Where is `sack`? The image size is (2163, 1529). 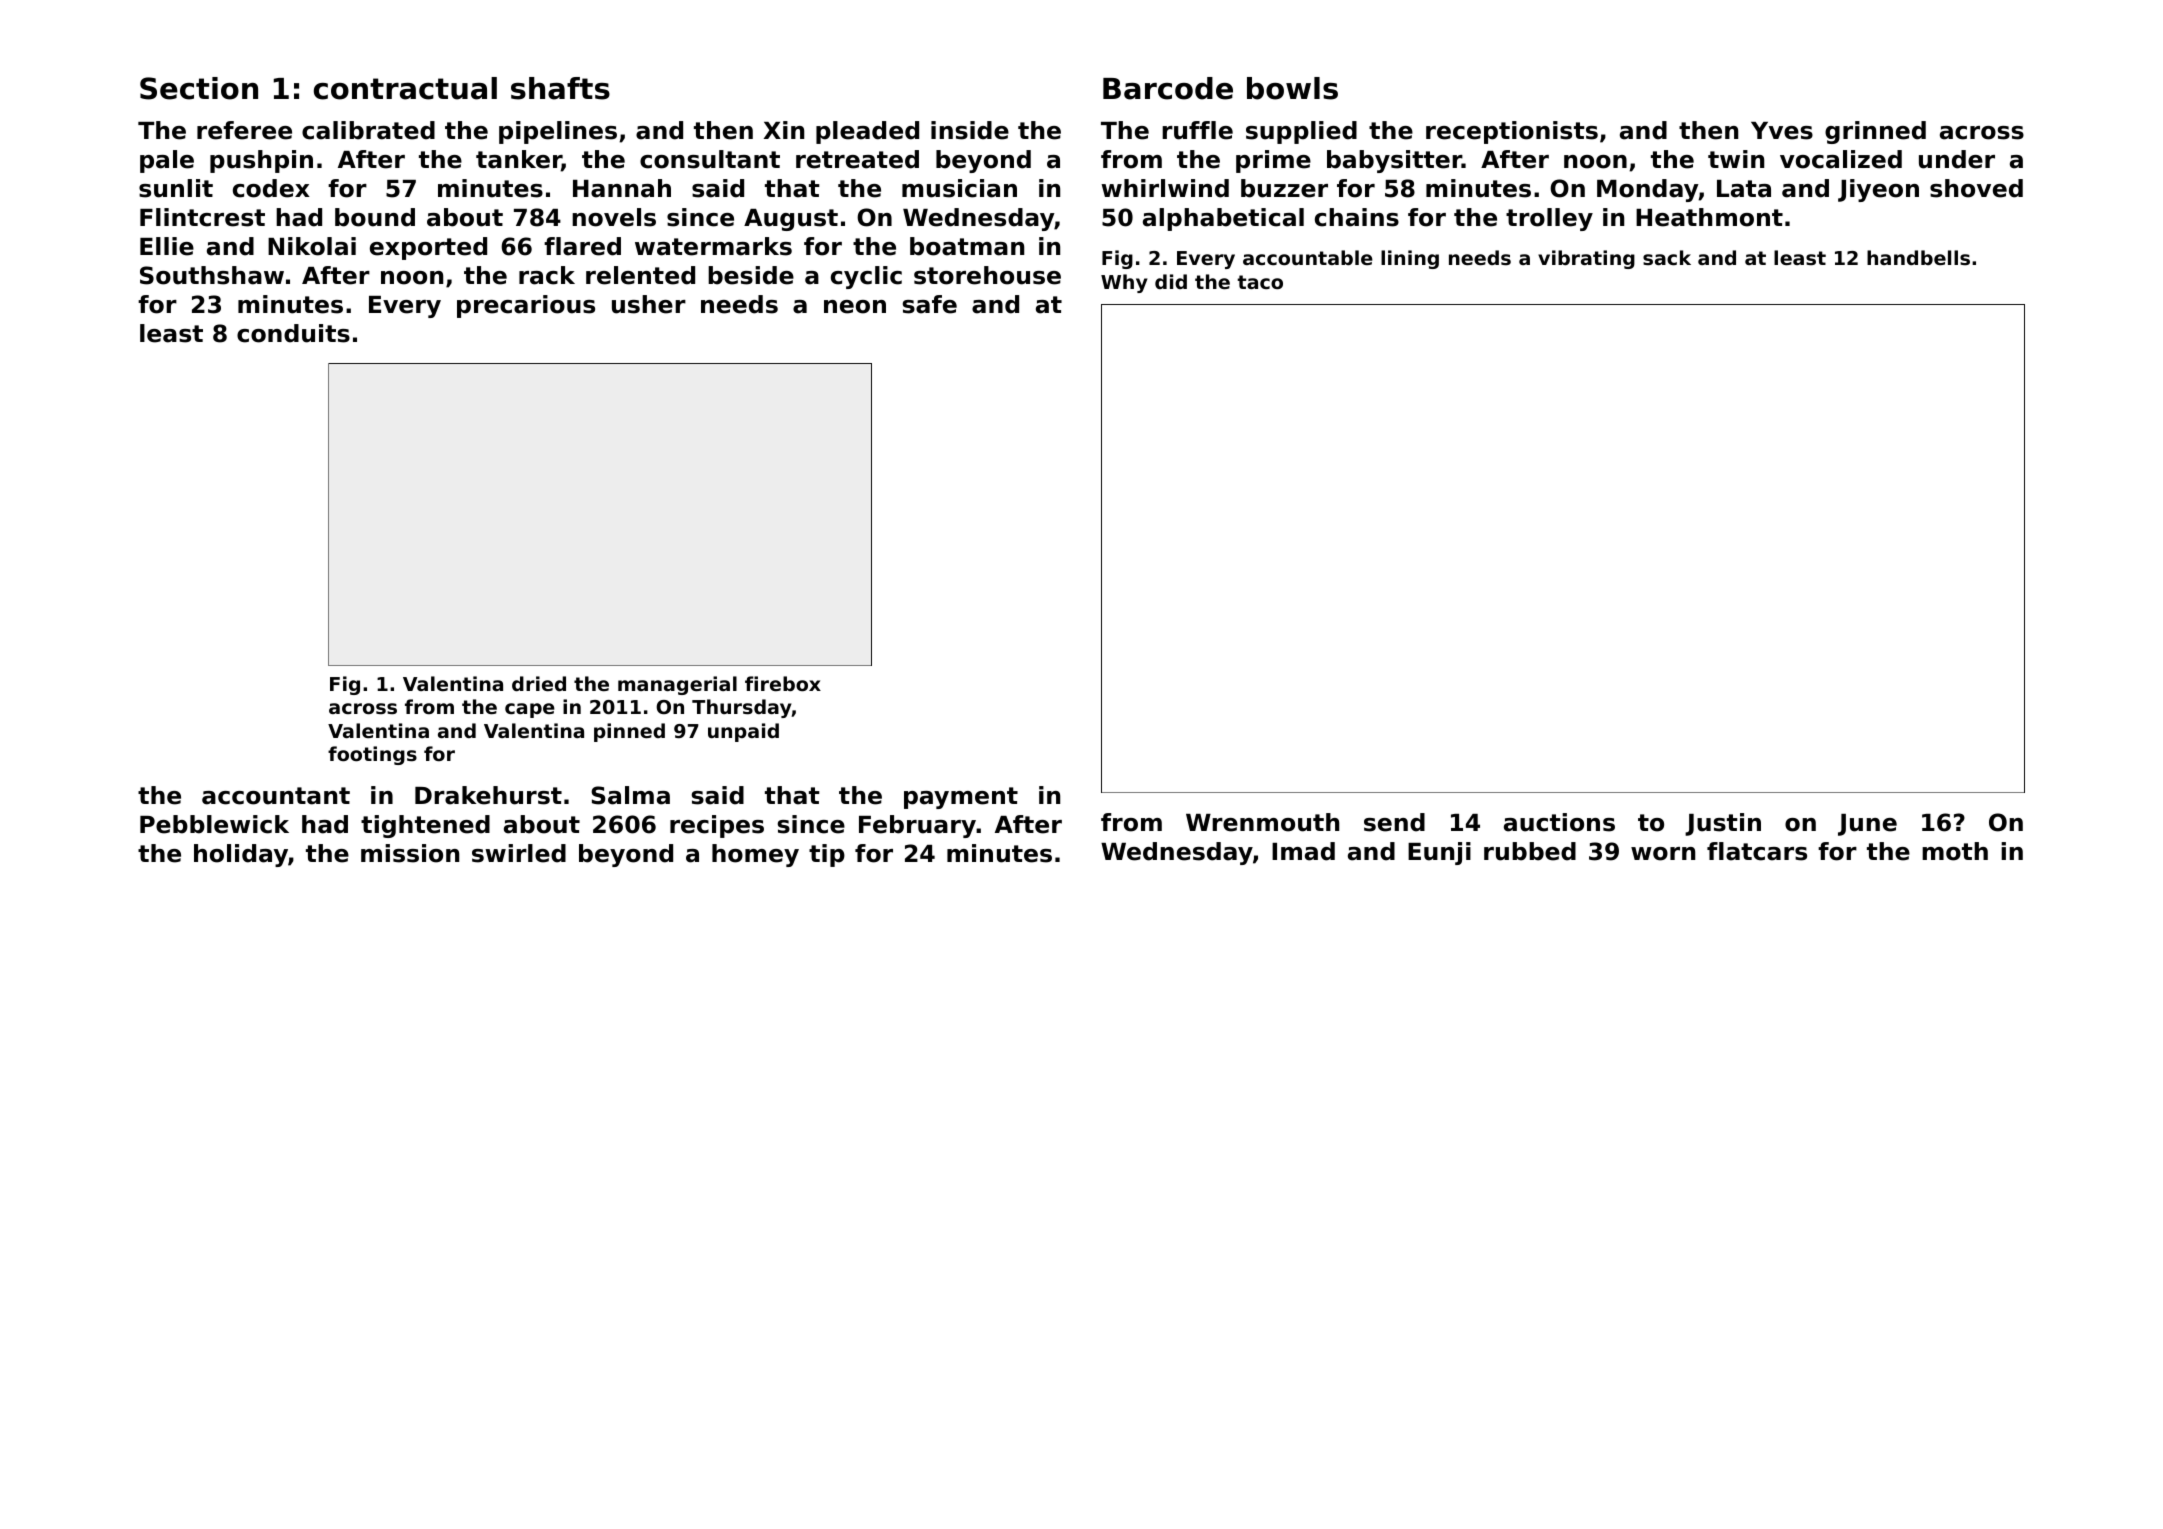 sack is located at coordinates (1667, 257).
